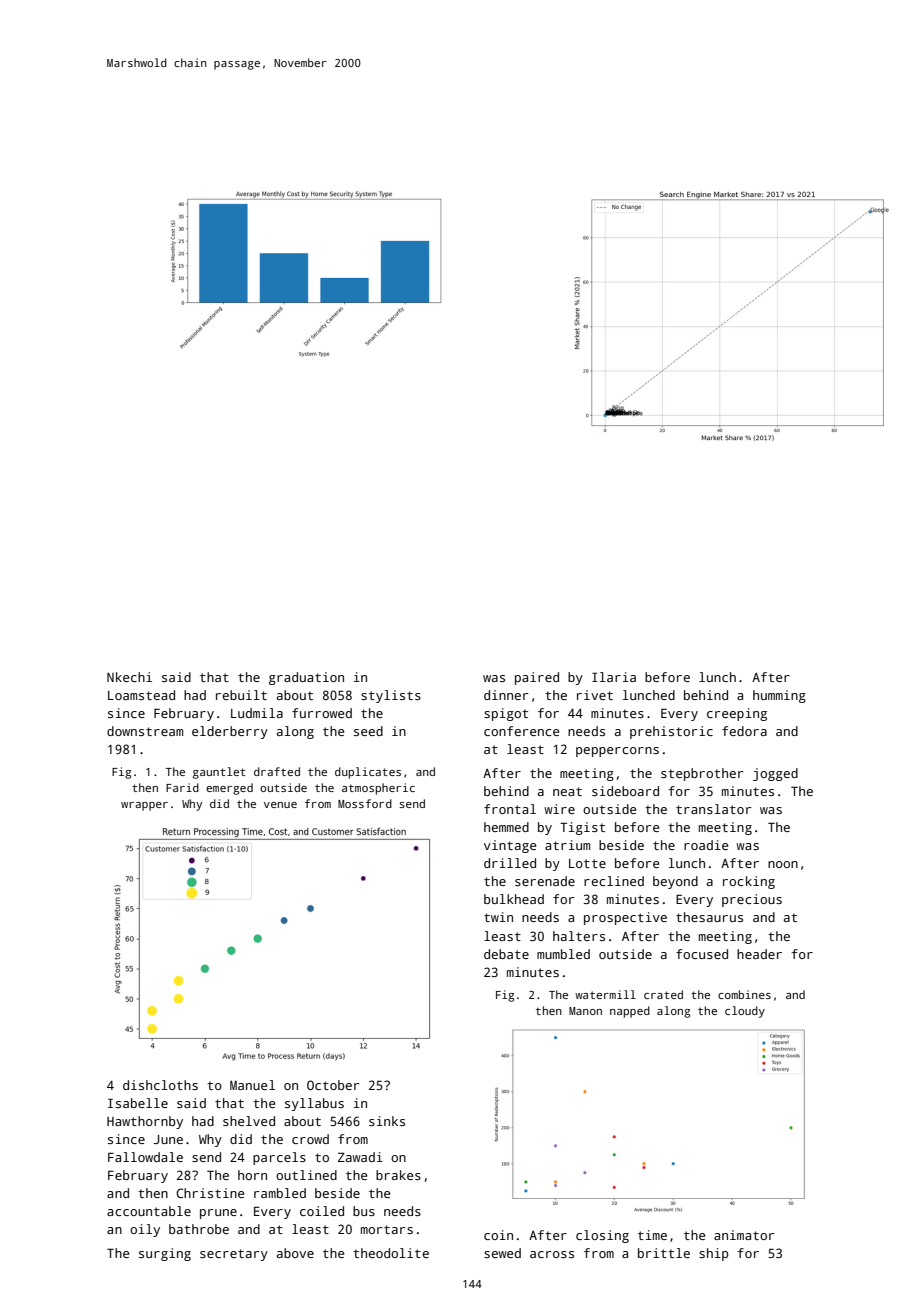 Image resolution: width=924 pixels, height=1308 pixels. I want to click on humming, so click(779, 696).
